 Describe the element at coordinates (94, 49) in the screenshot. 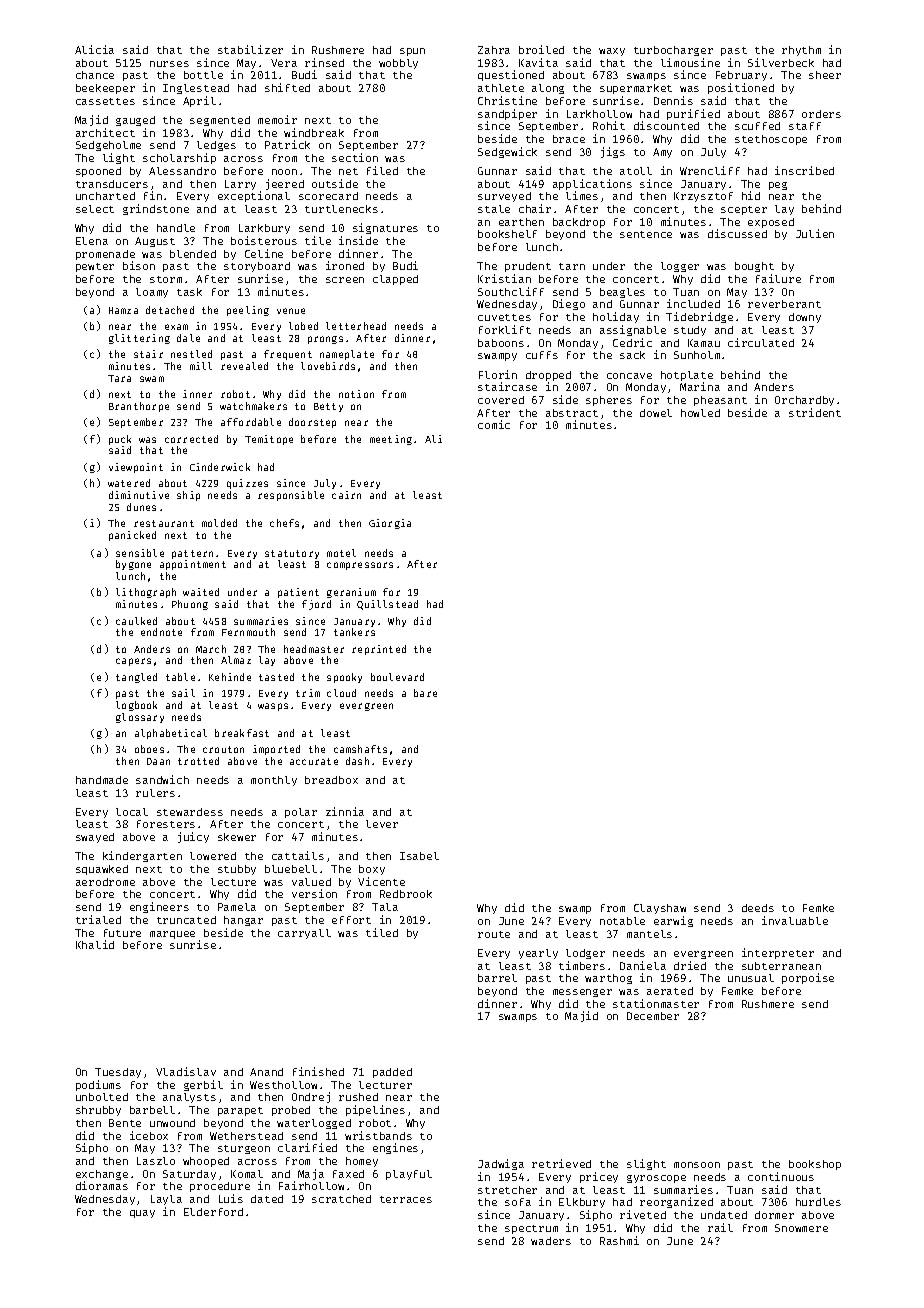

I see `Alicia` at that location.
